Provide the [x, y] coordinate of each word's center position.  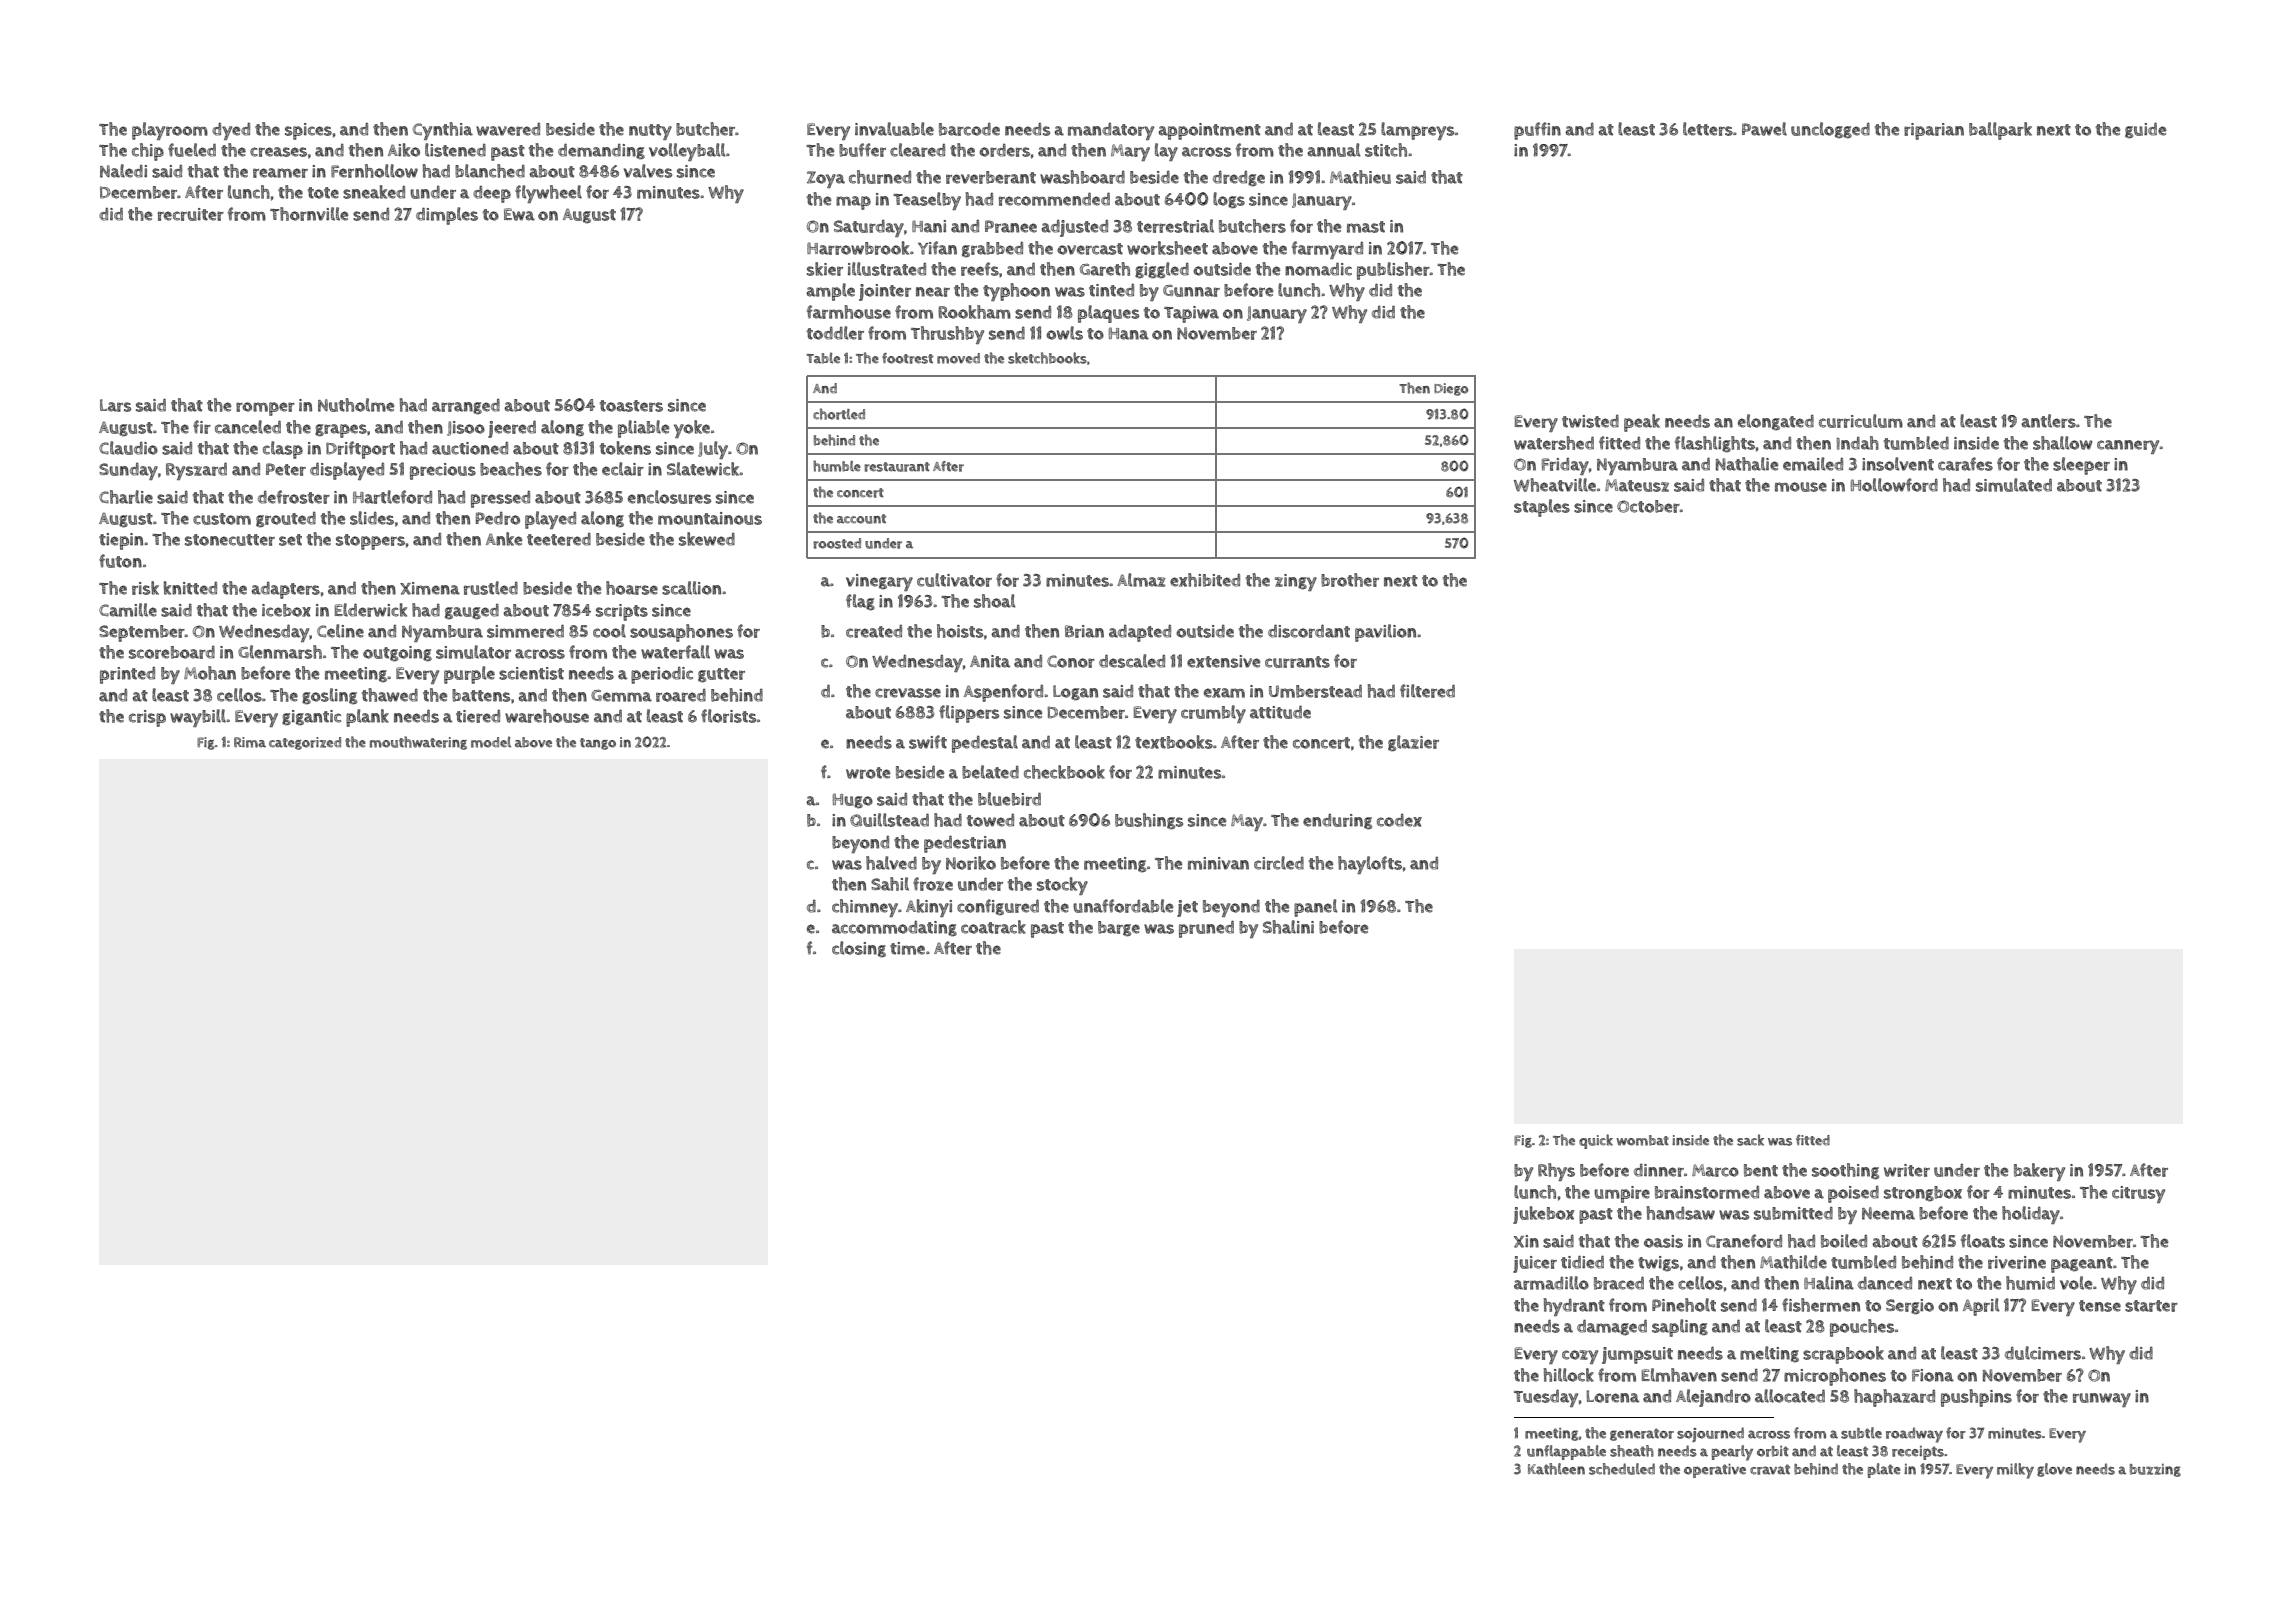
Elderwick [371, 610]
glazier [1413, 743]
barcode [969, 129]
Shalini [1288, 927]
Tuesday [1546, 1398]
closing [859, 949]
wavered [508, 129]
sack [1750, 1140]
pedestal [985, 744]
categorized [305, 743]
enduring [1337, 821]
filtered [1427, 691]
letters [1708, 129]
